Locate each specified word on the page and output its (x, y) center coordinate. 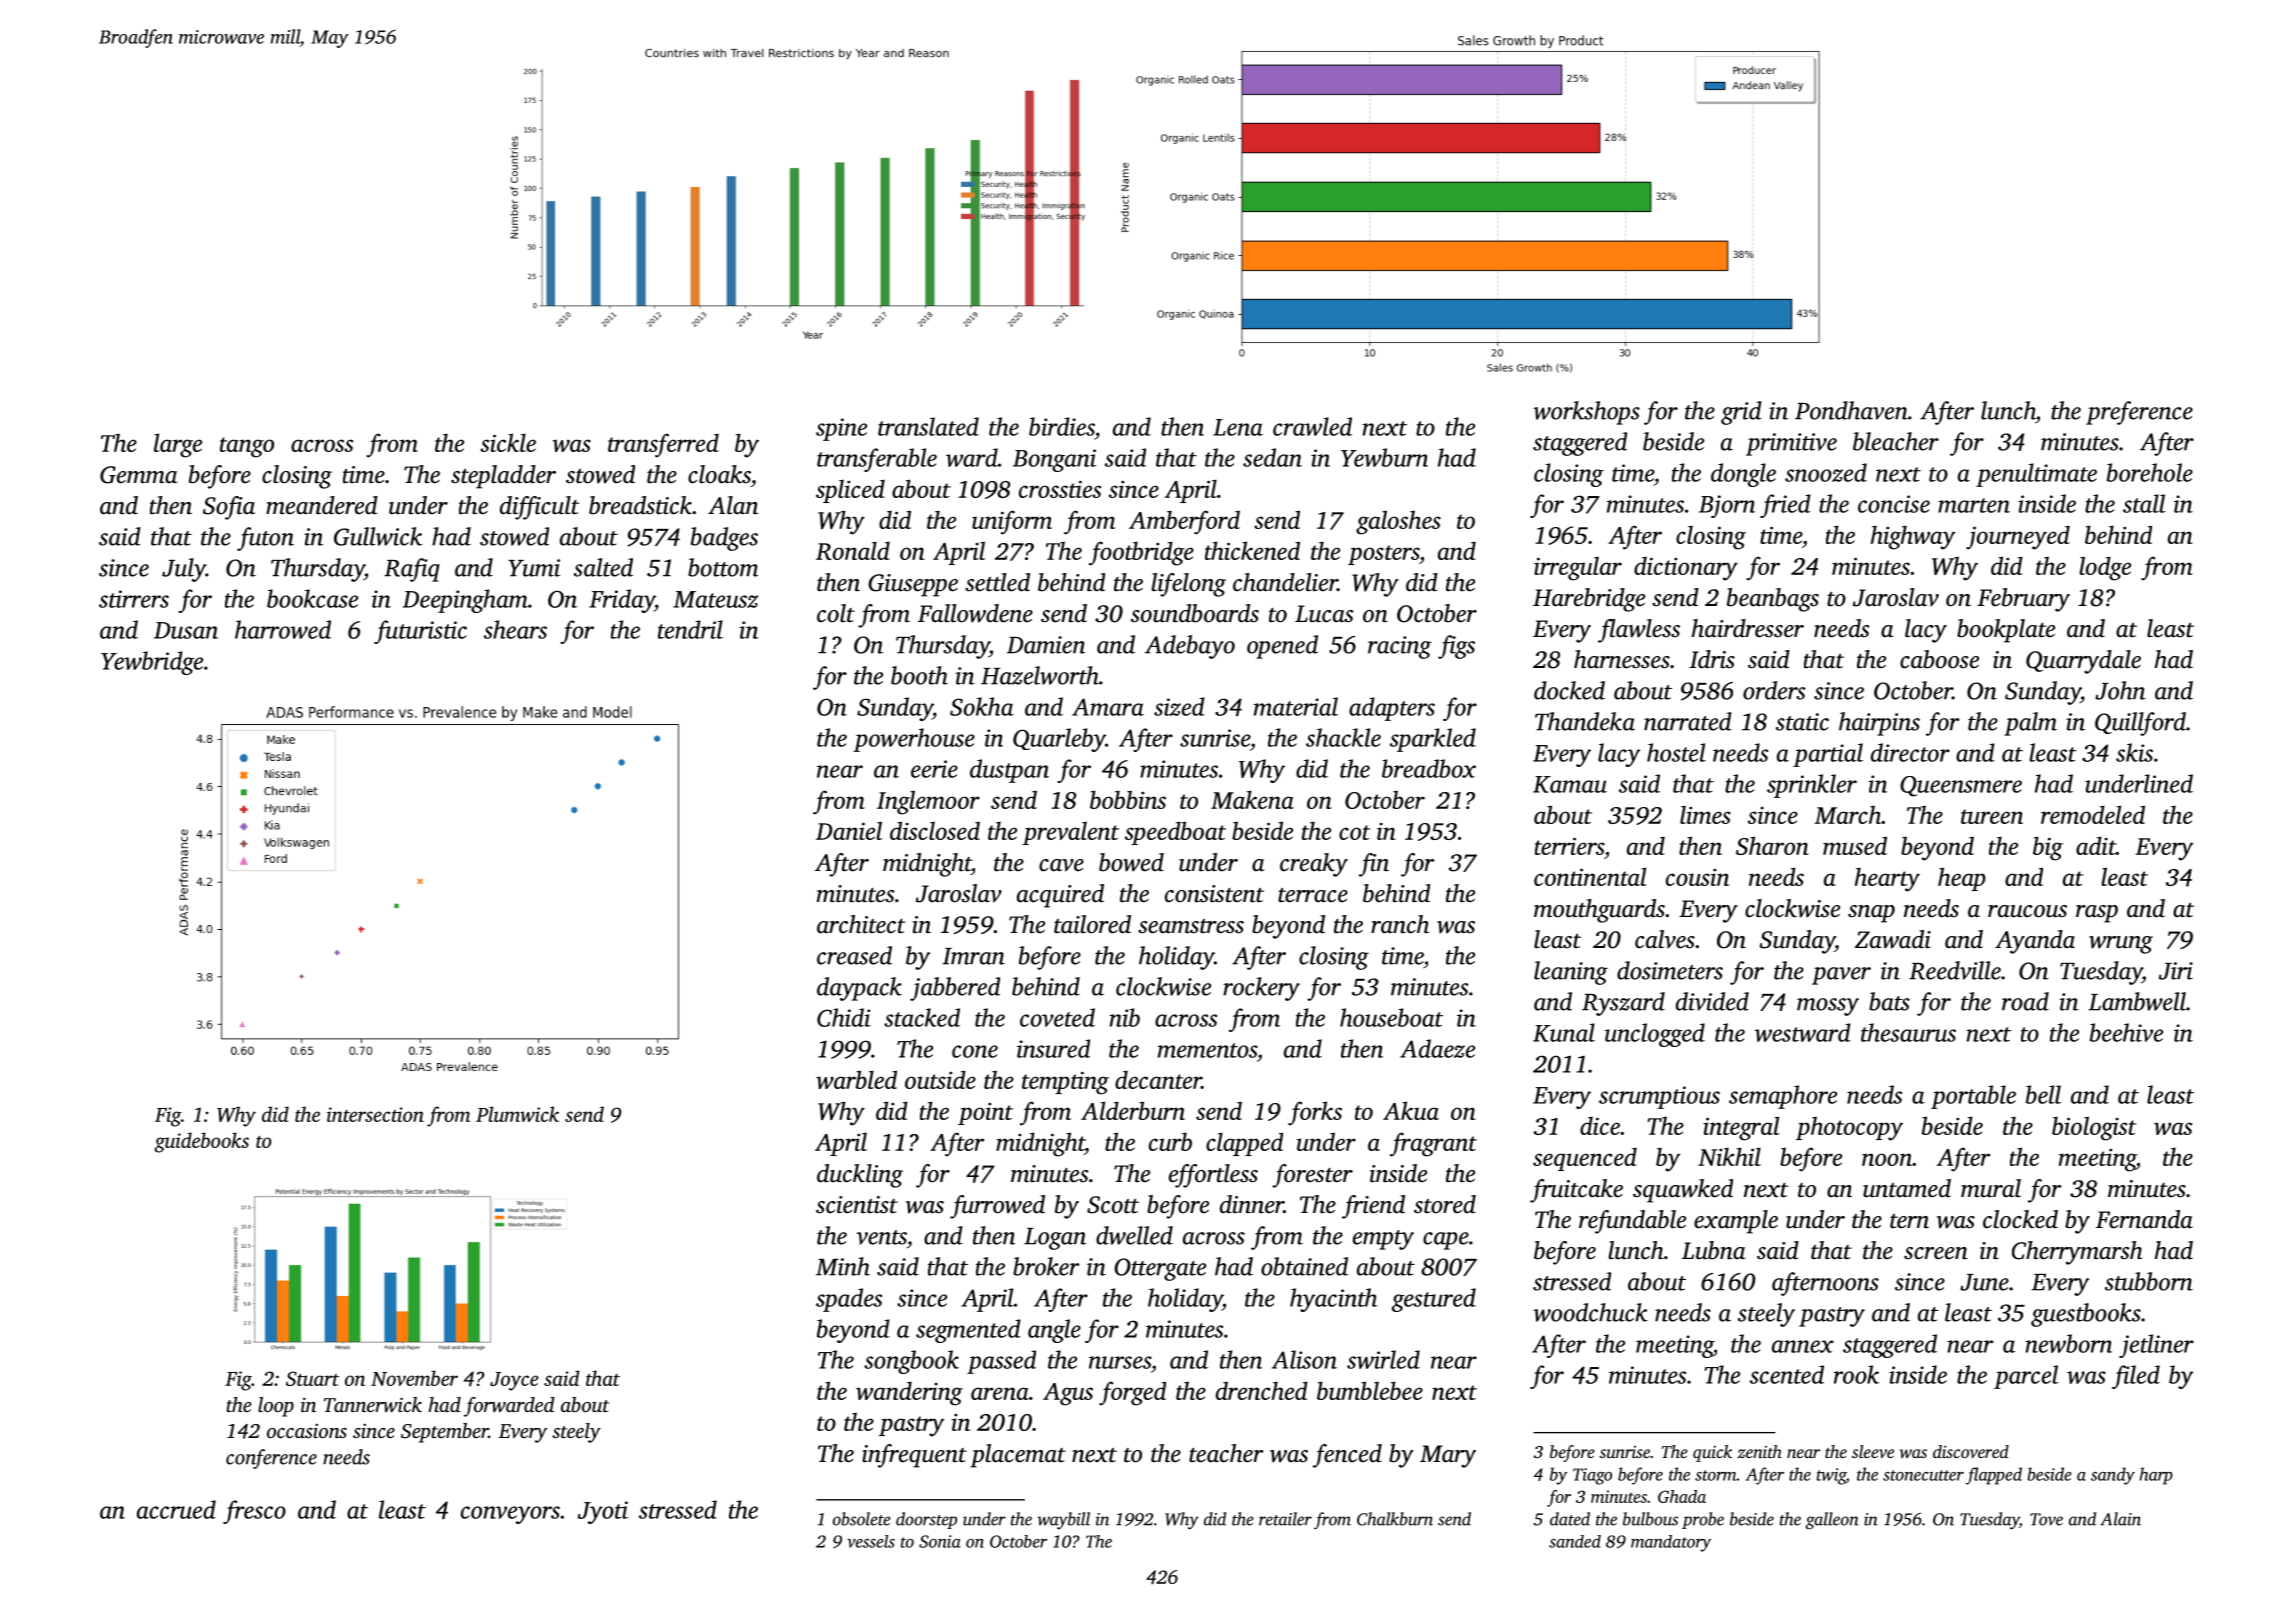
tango (247, 447)
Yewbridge (152, 663)
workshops (1586, 413)
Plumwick (517, 1114)
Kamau (1570, 784)
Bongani (1054, 460)
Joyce (514, 1381)
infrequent (914, 1456)
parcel (2026, 1377)
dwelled (1134, 1235)
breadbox (1429, 768)
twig (1831, 1476)
